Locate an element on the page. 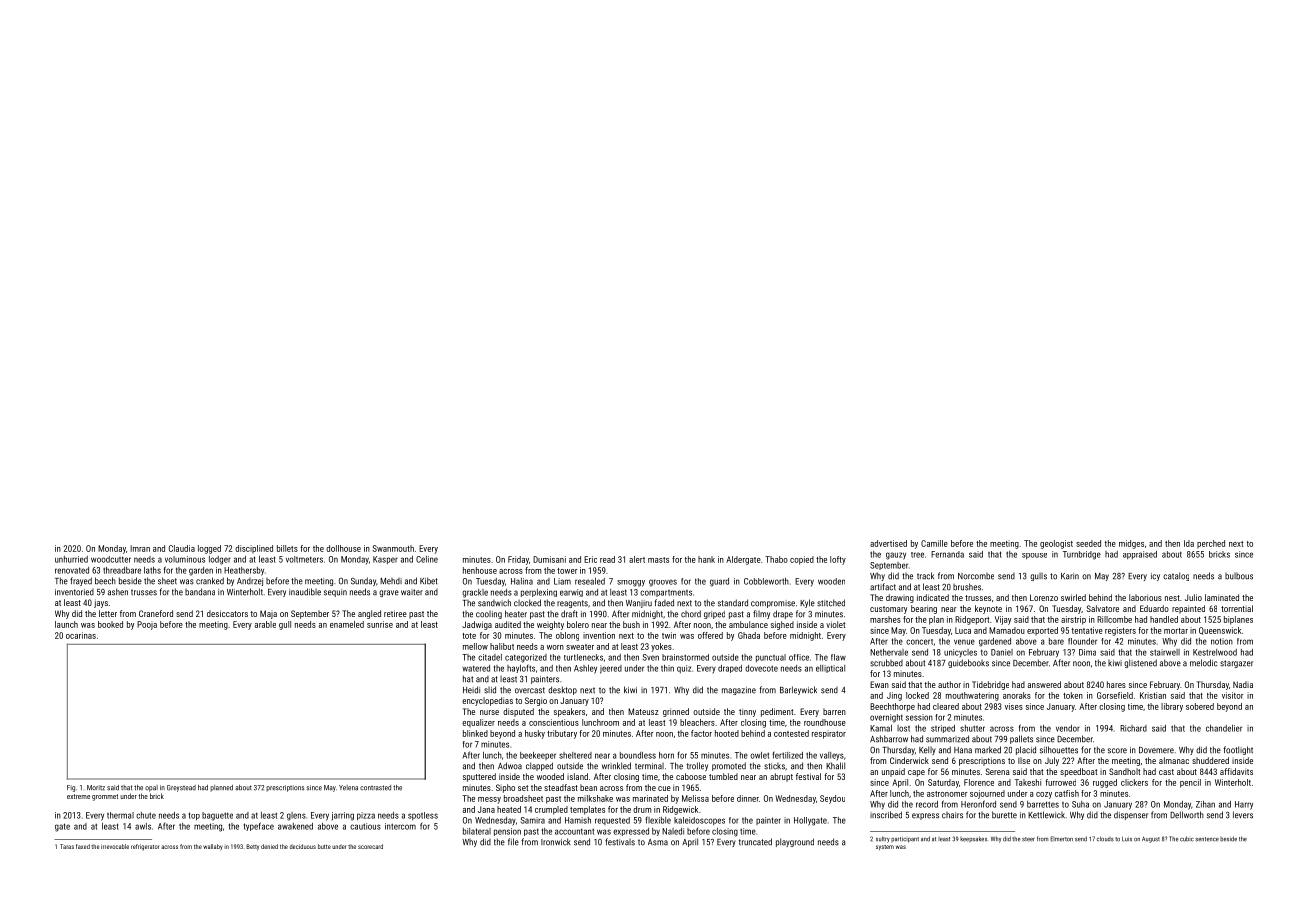 The width and height of the page is (1308, 924). venue is located at coordinates (964, 642).
